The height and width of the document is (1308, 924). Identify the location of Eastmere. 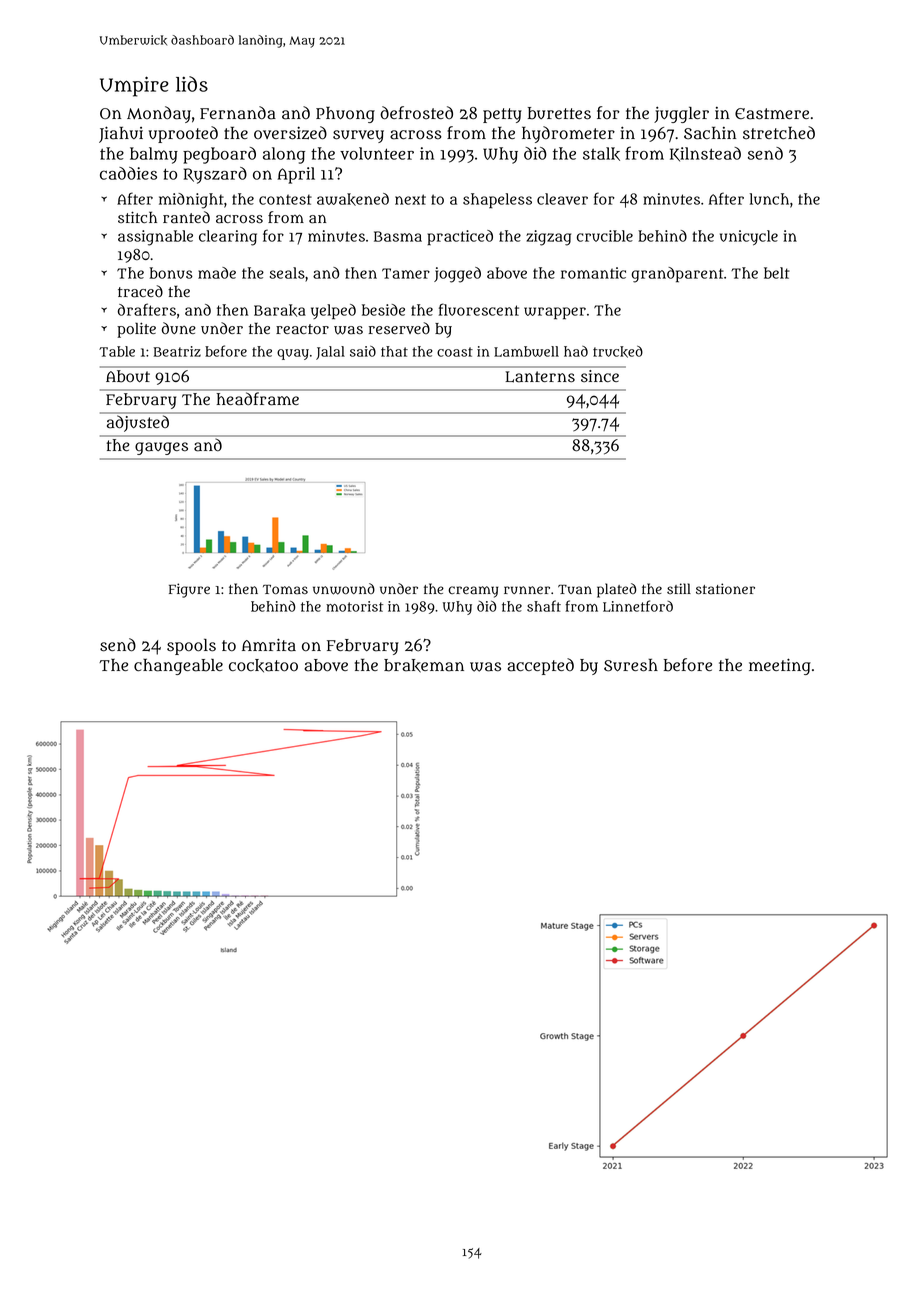
(772, 114).
